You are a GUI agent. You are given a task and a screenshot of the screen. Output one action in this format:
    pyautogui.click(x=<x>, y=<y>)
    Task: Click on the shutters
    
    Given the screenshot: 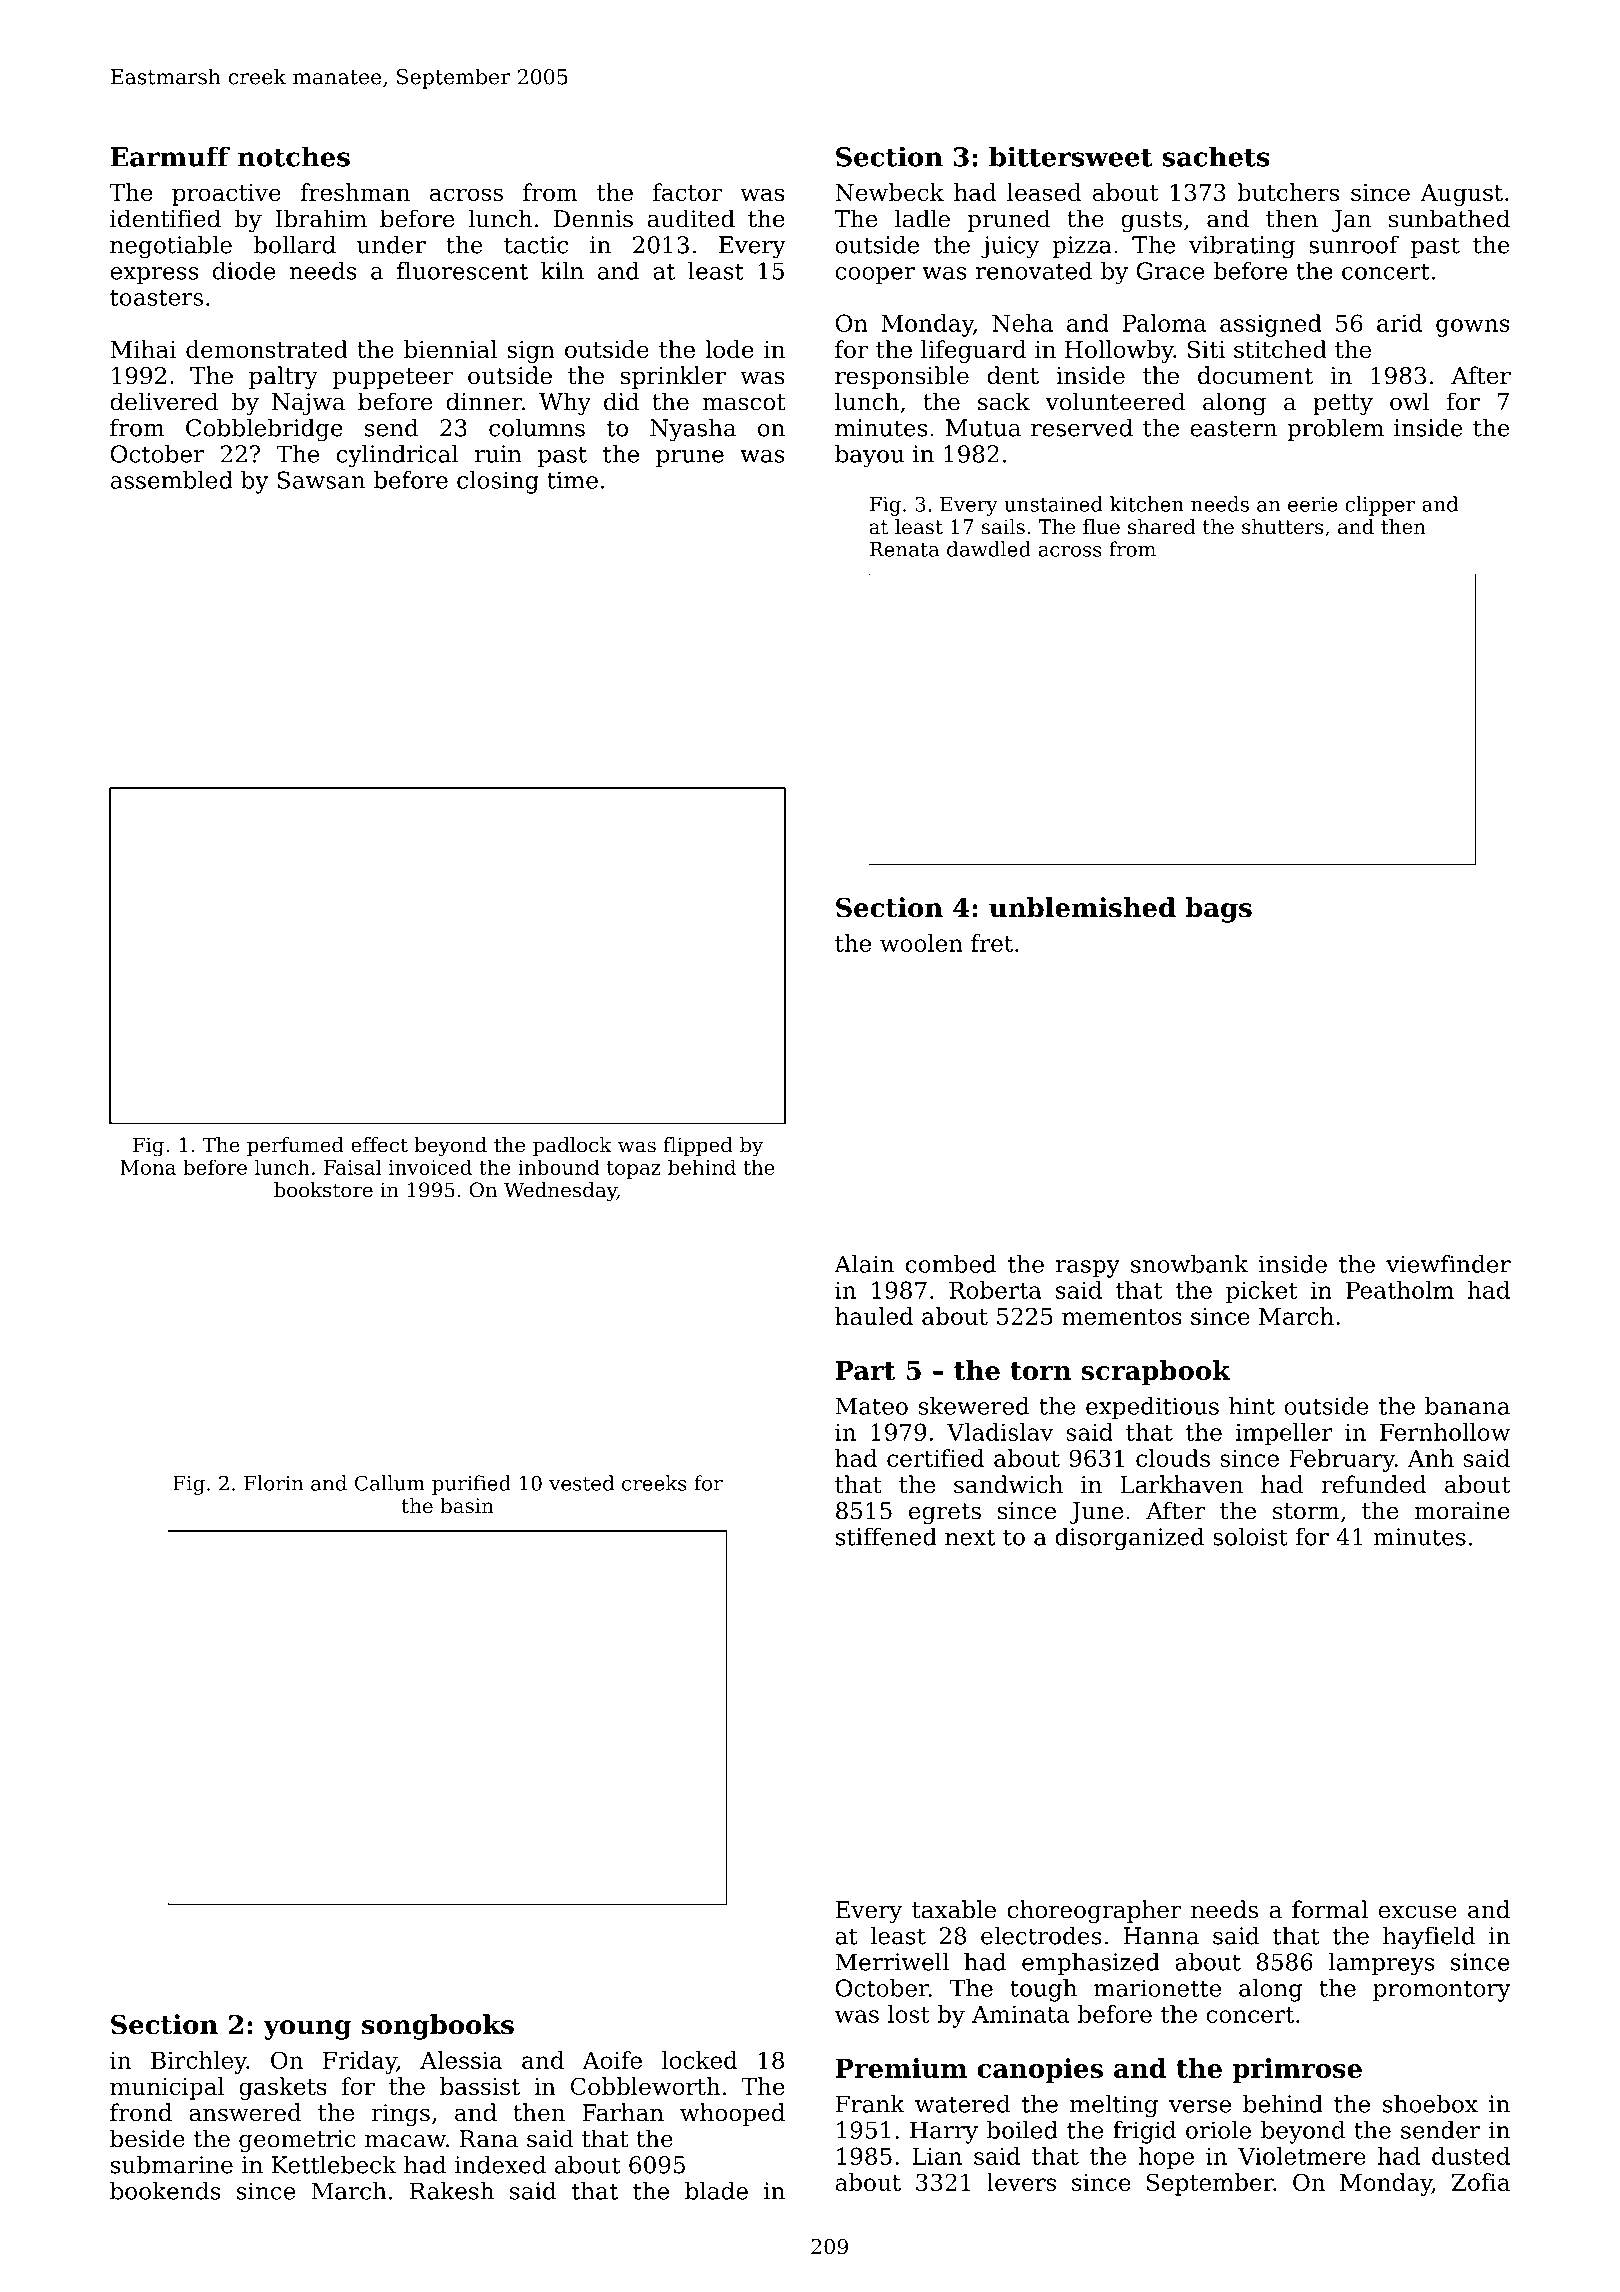 What is the action you would take?
    pyautogui.click(x=1283, y=527)
